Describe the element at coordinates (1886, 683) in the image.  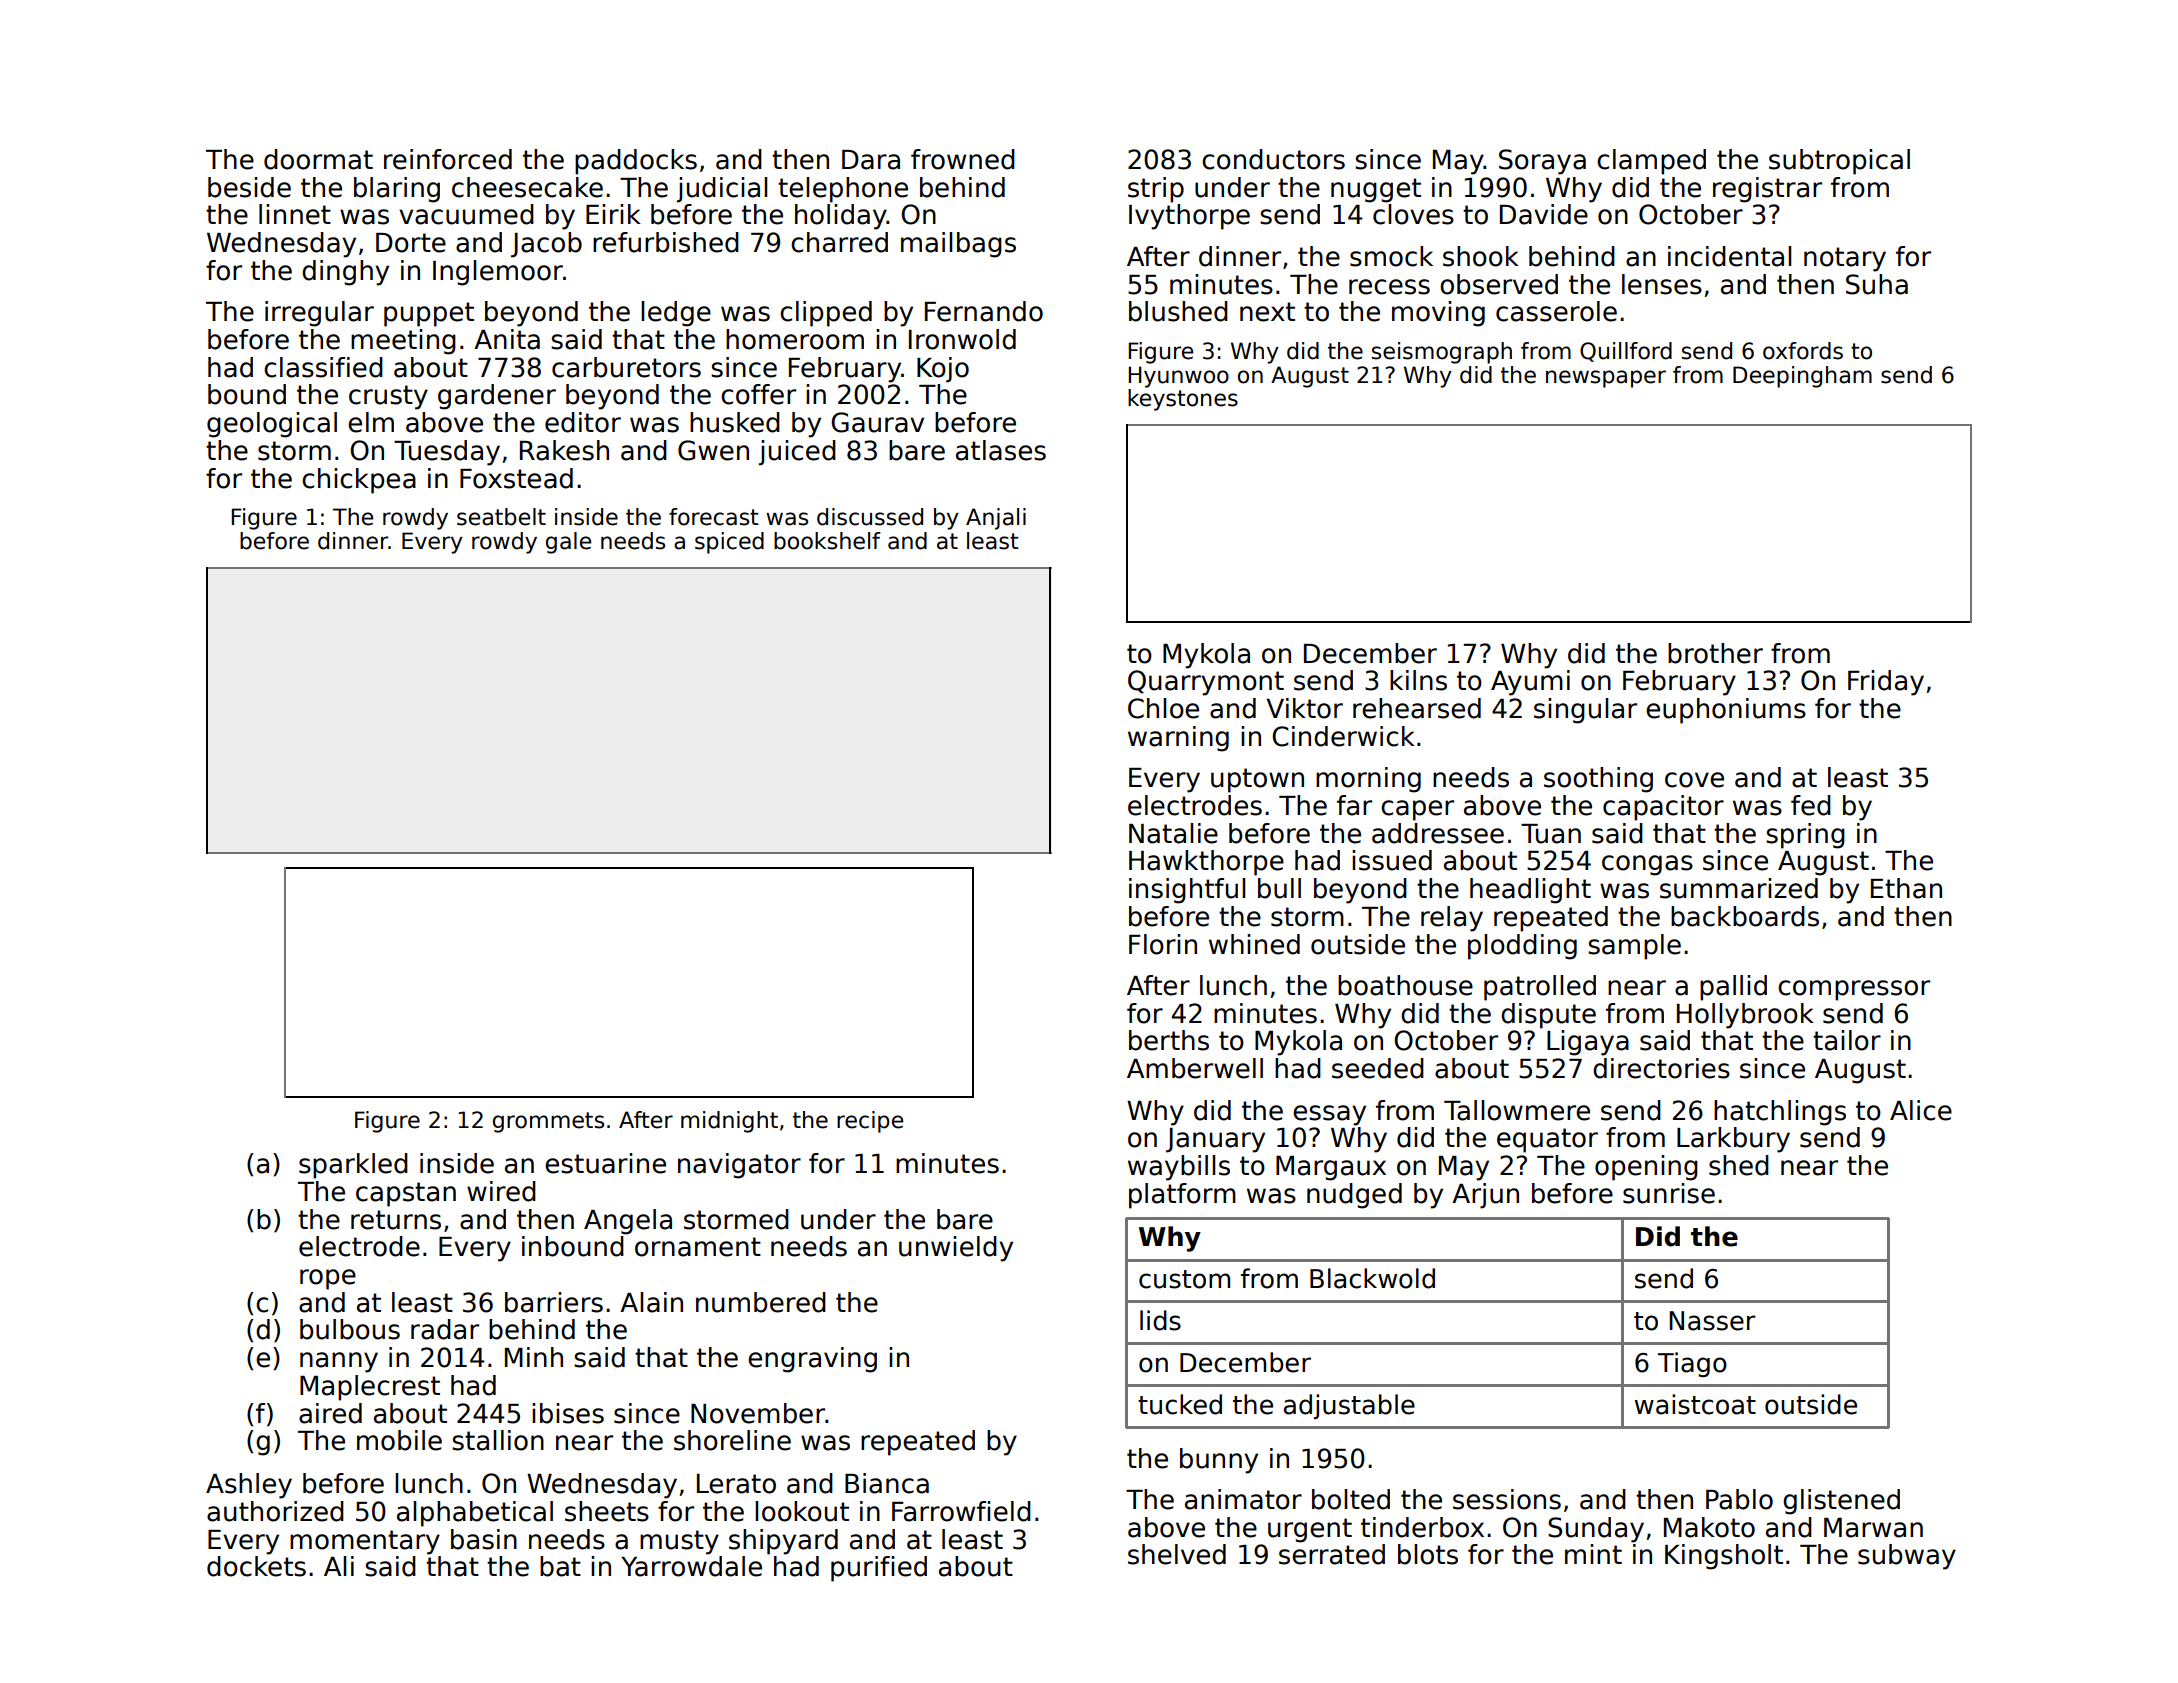
I see `Friday` at that location.
